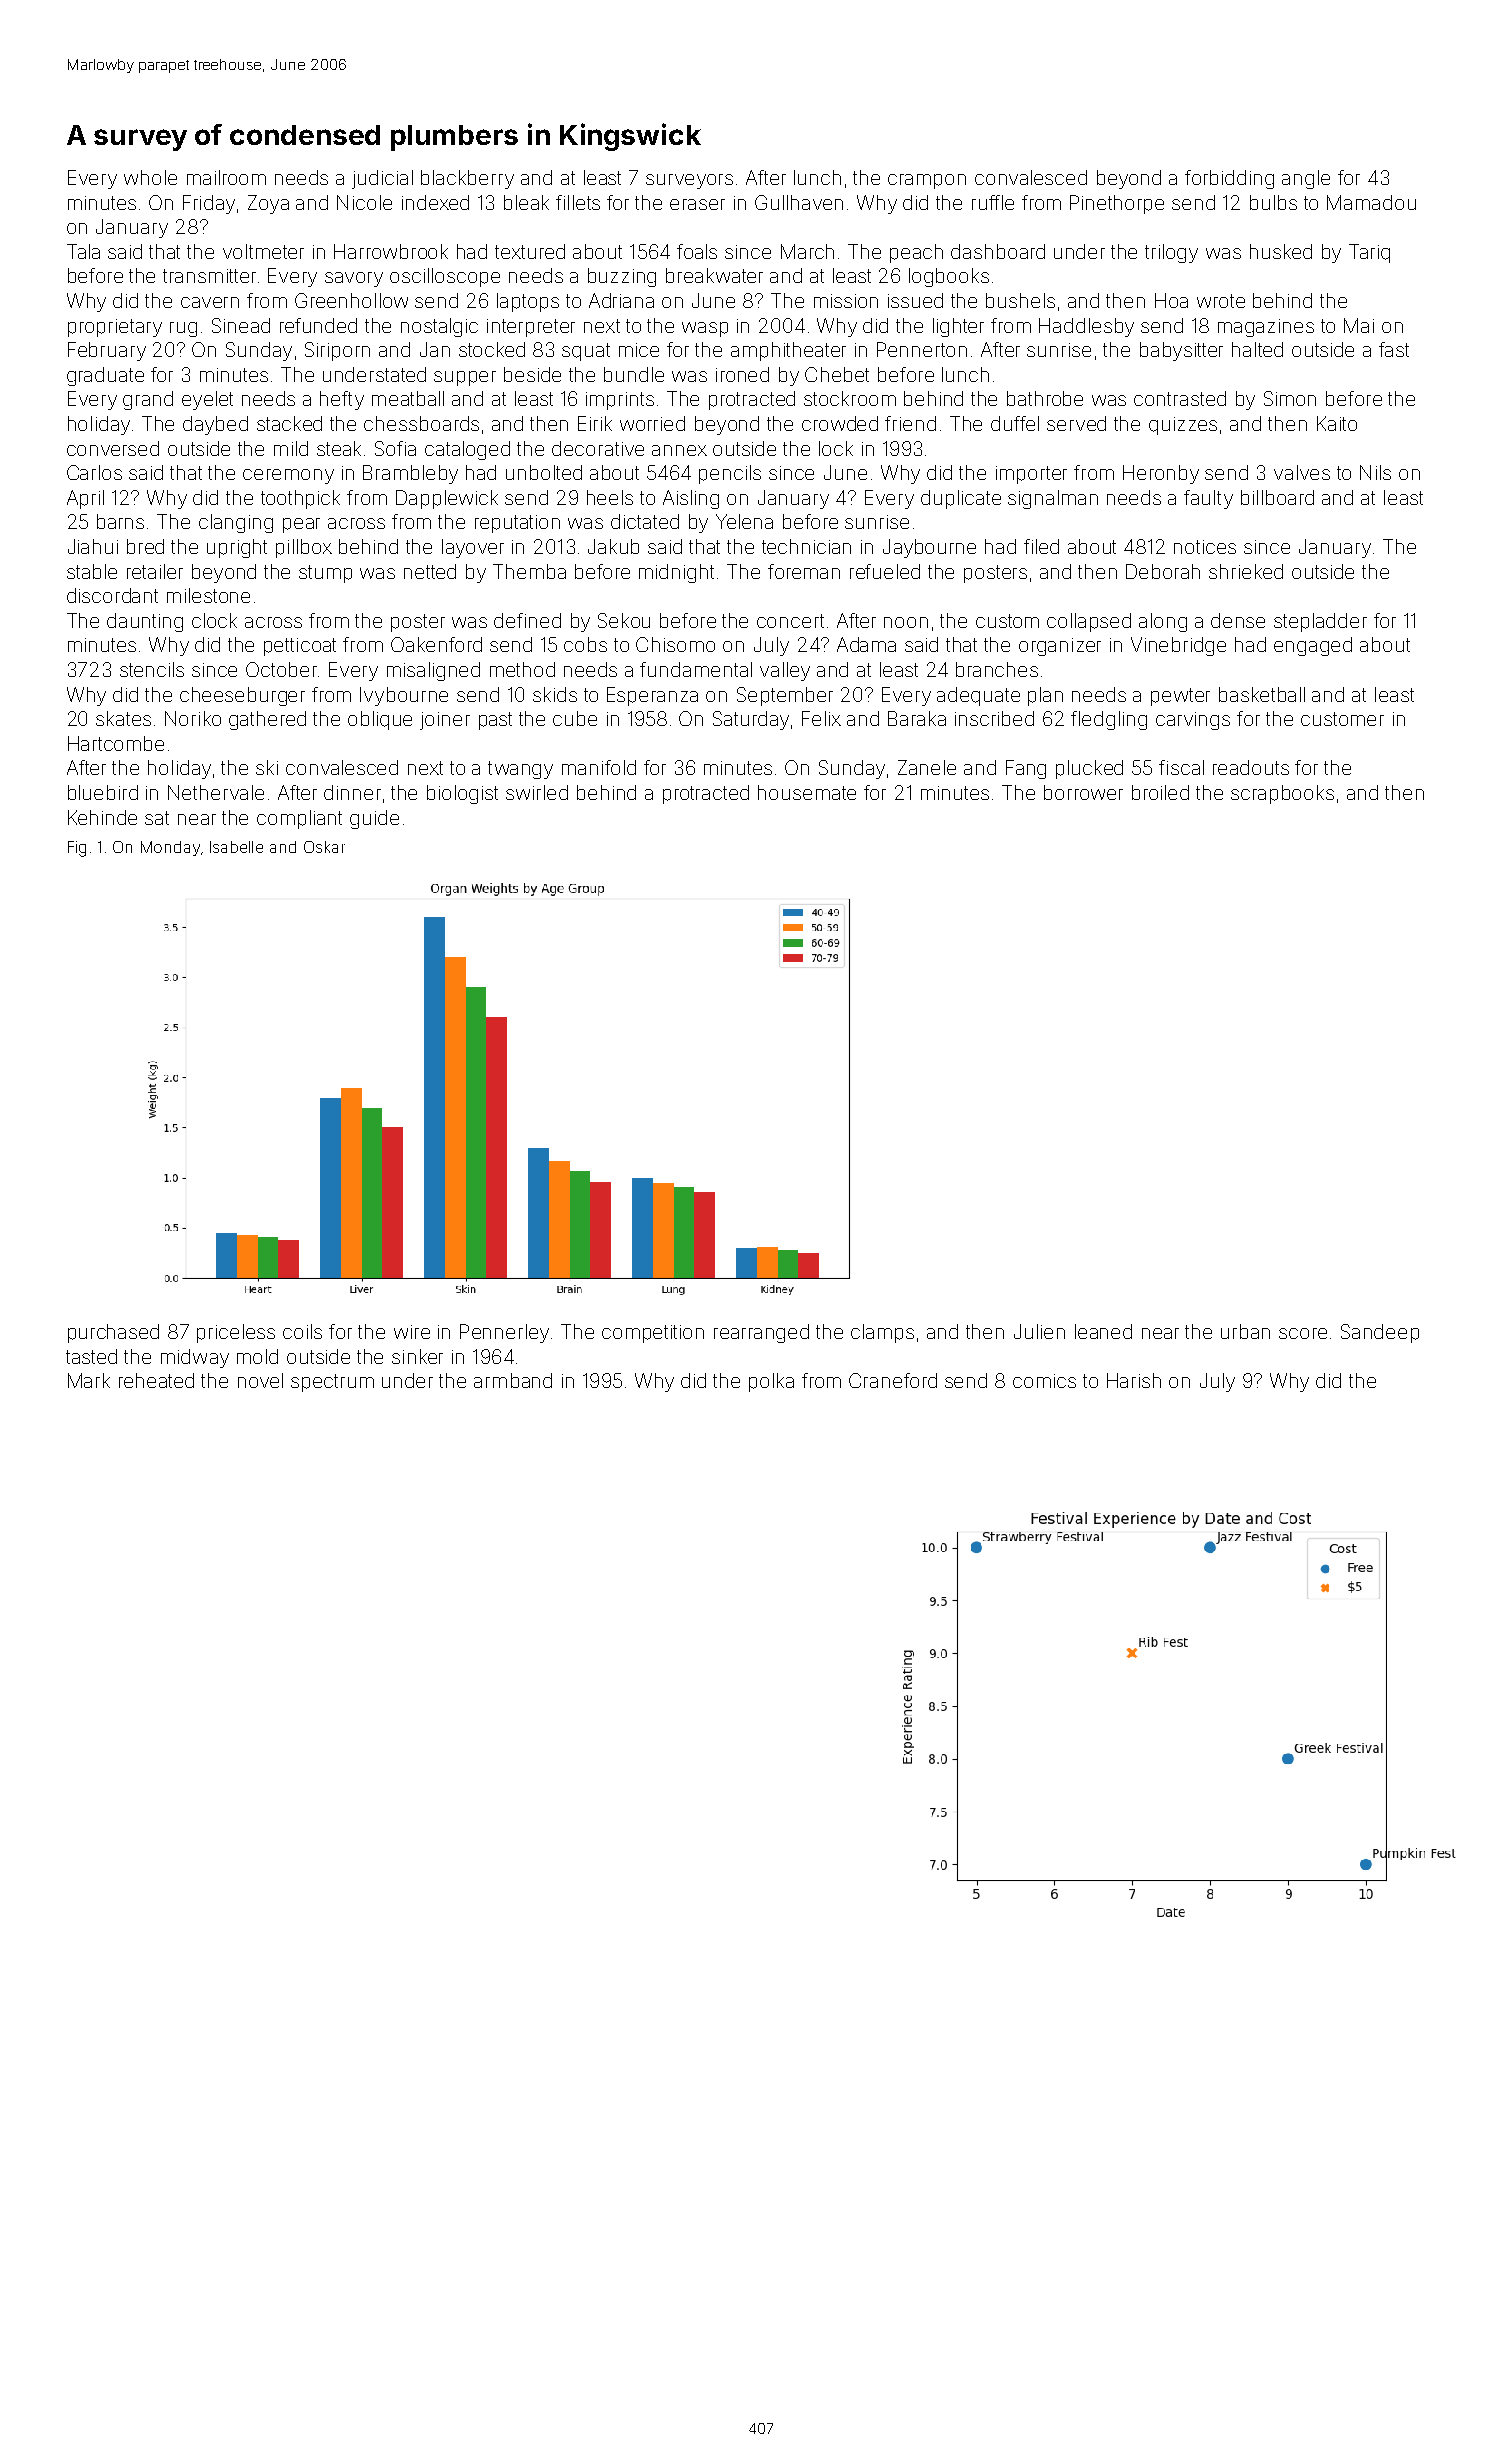 This screenshot has height=2464, width=1496. What do you see at coordinates (652, 696) in the screenshot?
I see `Esperanza` at bounding box center [652, 696].
